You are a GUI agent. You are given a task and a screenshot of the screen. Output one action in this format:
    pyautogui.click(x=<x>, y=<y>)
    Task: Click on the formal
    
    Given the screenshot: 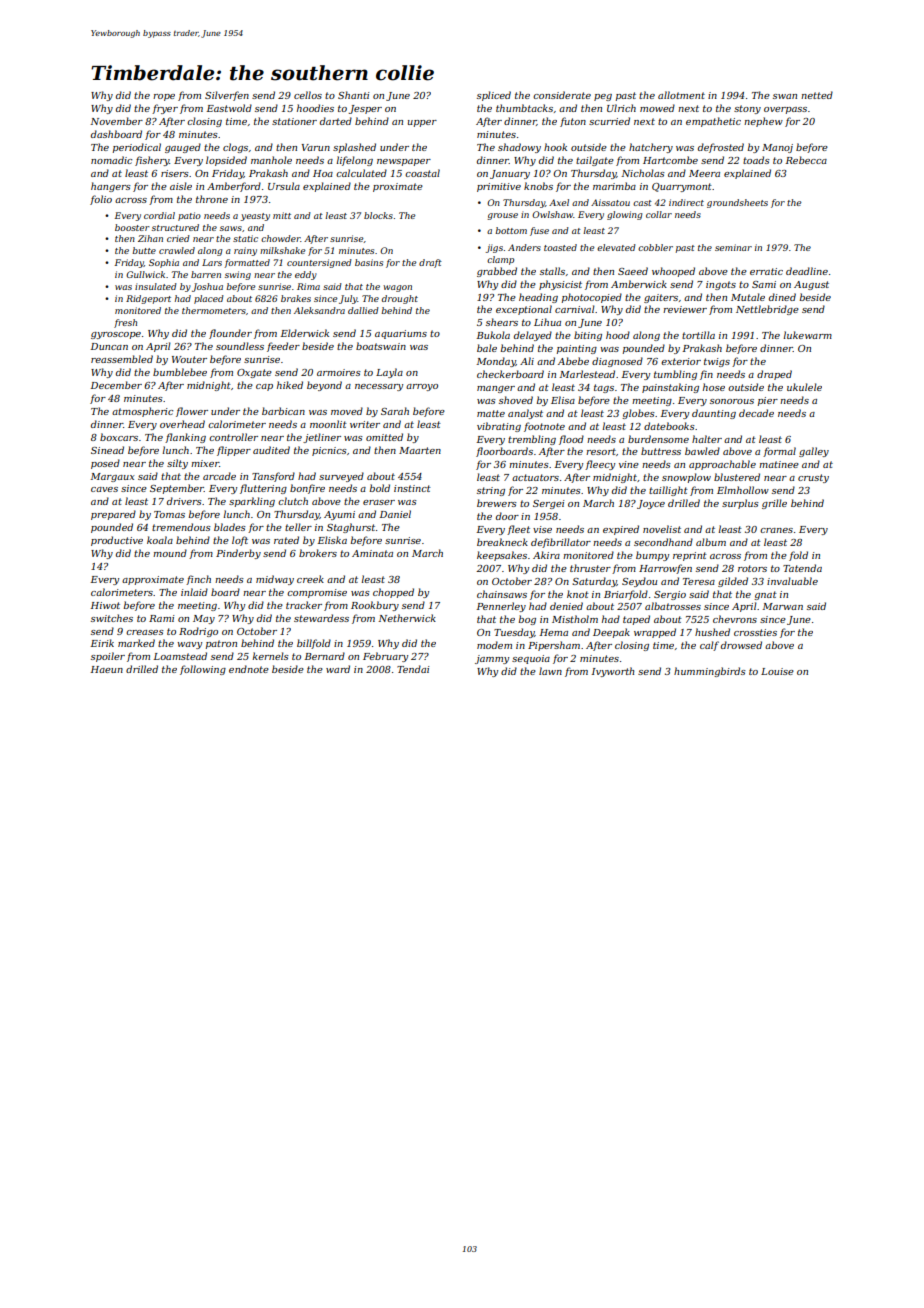 What is the action you would take?
    pyautogui.click(x=779, y=452)
